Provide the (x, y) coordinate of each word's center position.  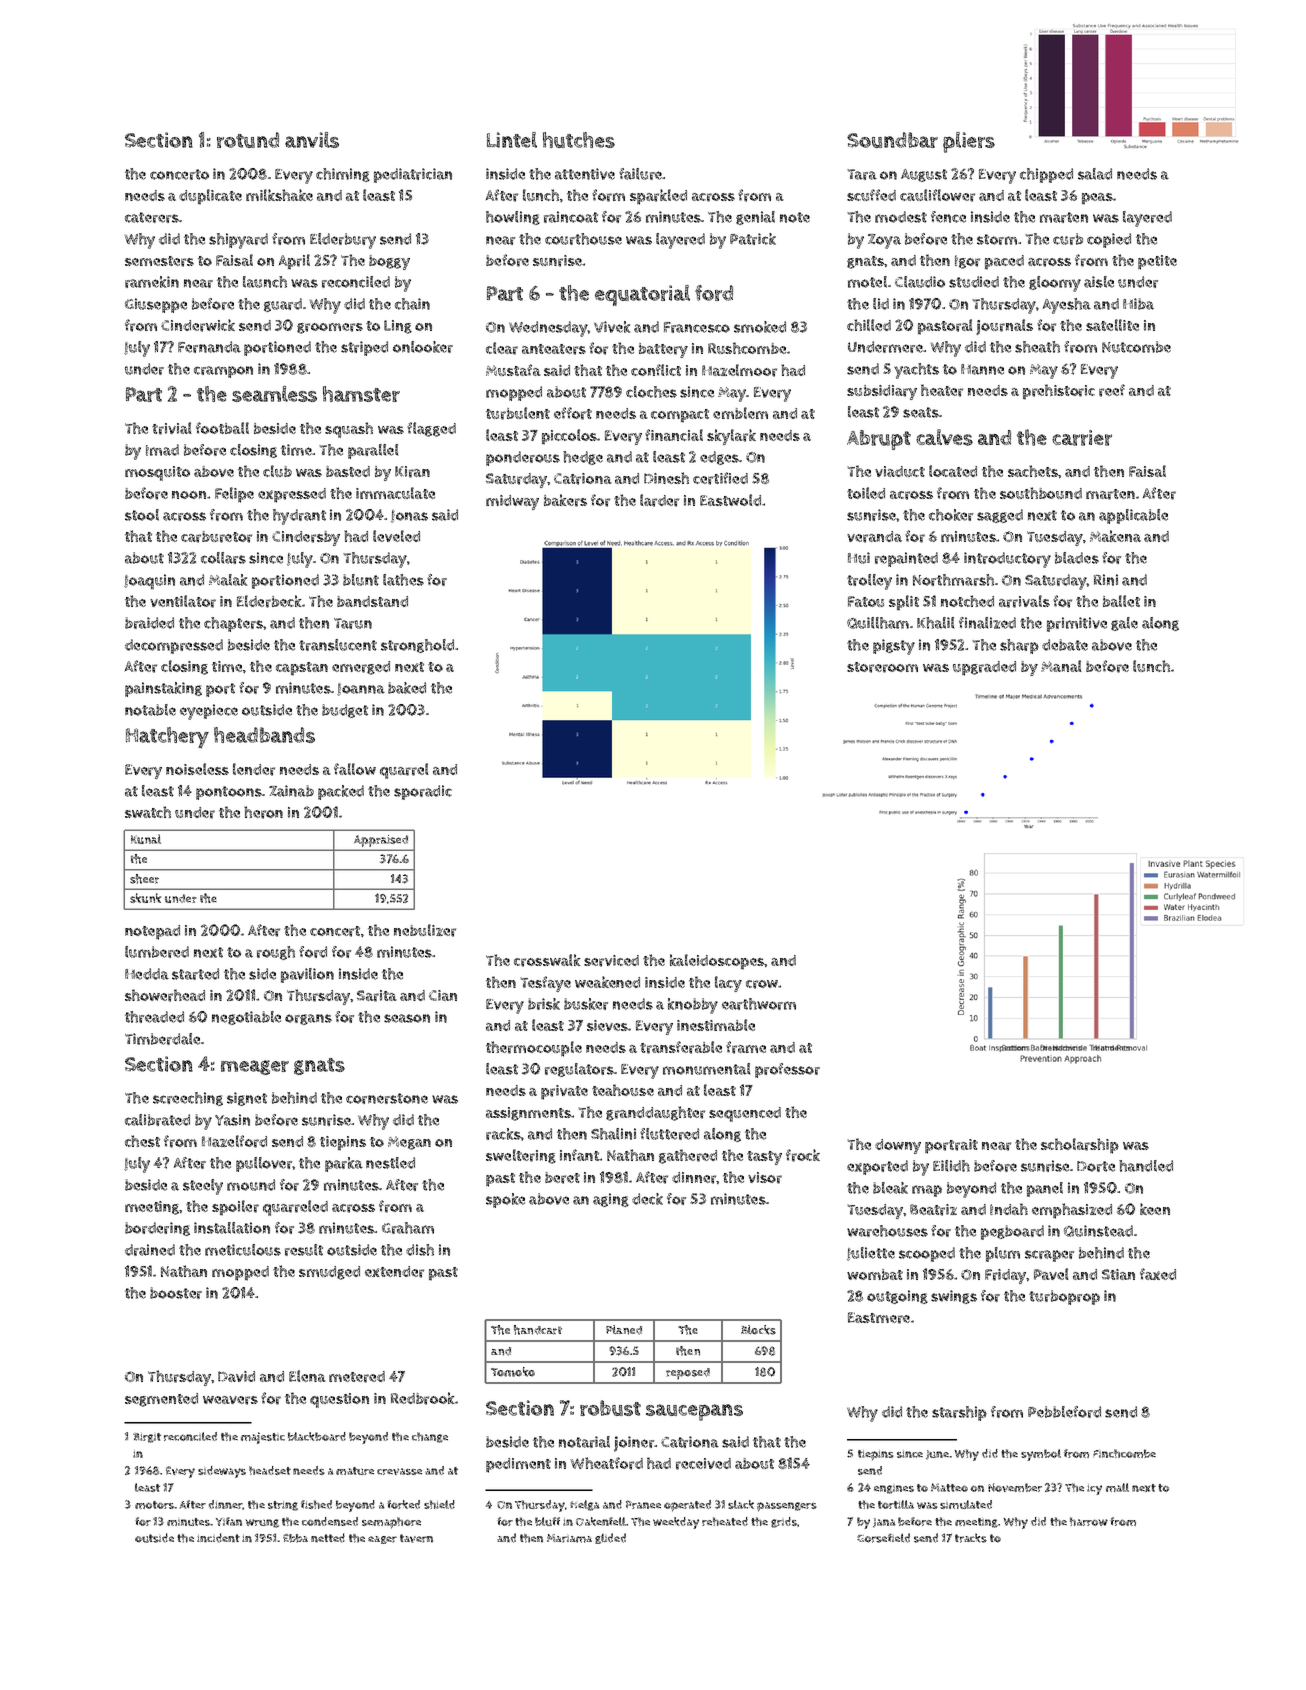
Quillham (878, 623)
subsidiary (882, 392)
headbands (264, 735)
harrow (1089, 1521)
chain (412, 304)
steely (203, 1187)
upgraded (984, 668)
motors (154, 1505)
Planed (624, 1330)
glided (610, 1538)
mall (1117, 1487)
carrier (1082, 438)
